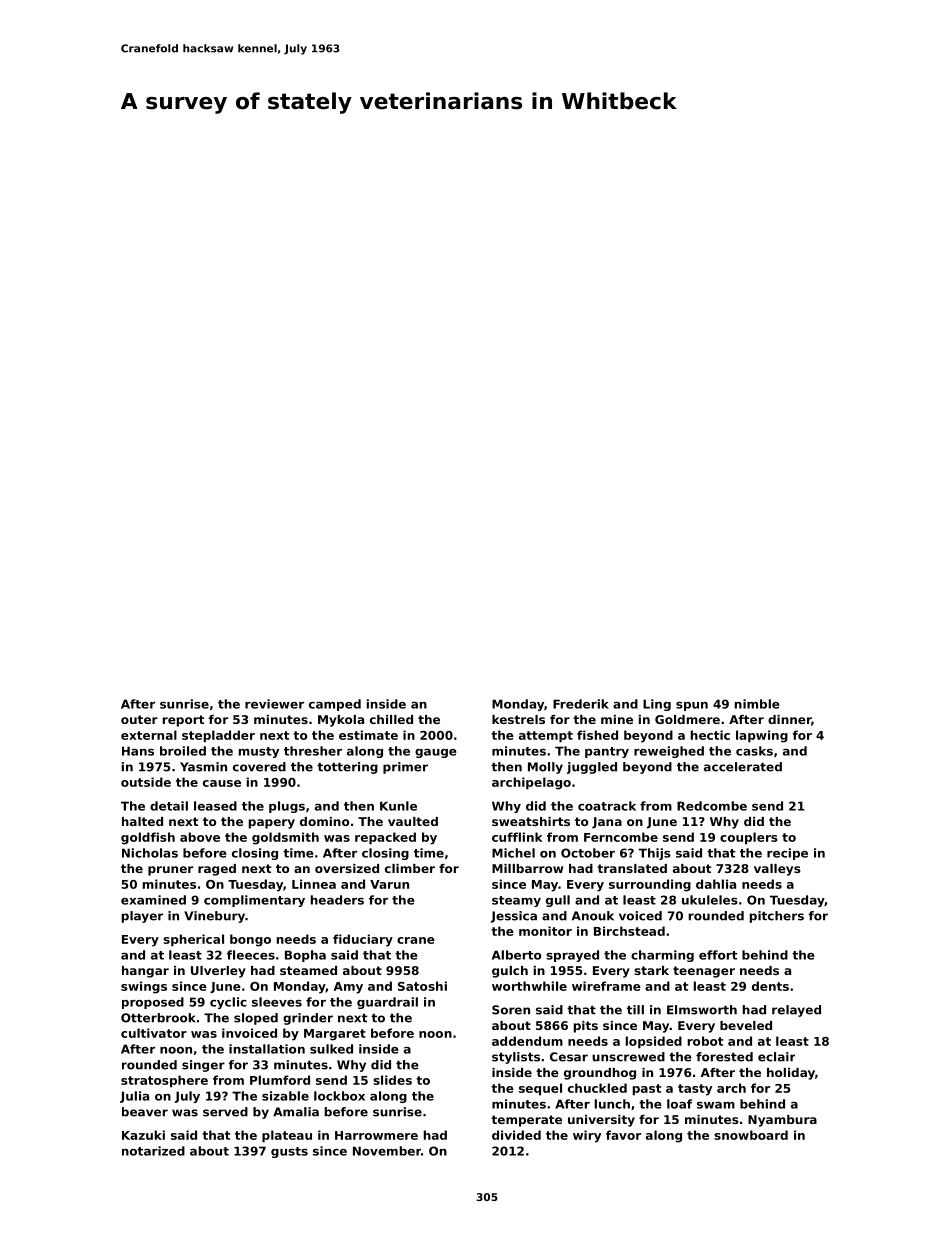 The height and width of the page is (1233, 952). What do you see at coordinates (391, 719) in the page?
I see `chilled` at bounding box center [391, 719].
